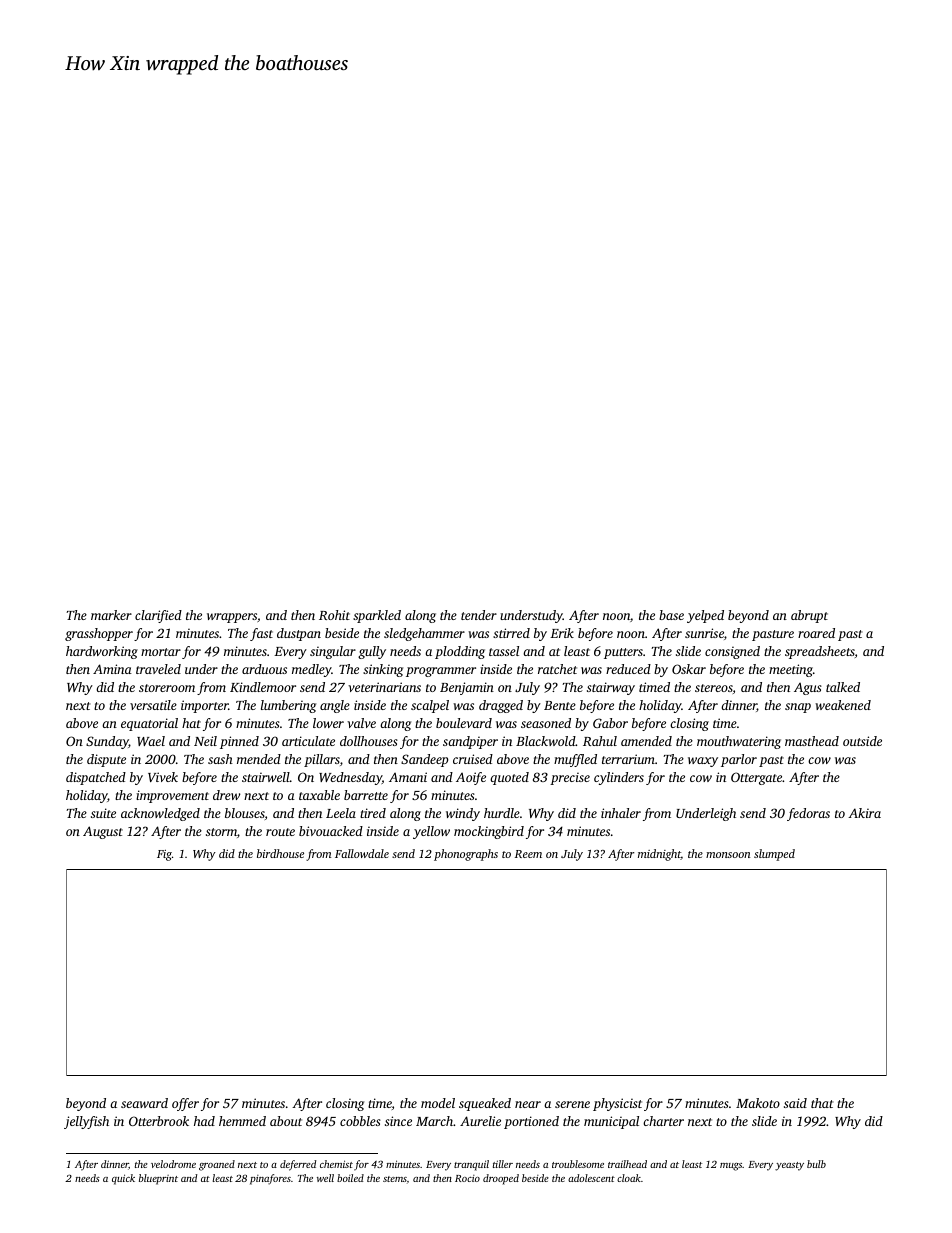 Image resolution: width=952 pixels, height=1233 pixels. Describe the element at coordinates (102, 652) in the document. I see `hardworking` at that location.
